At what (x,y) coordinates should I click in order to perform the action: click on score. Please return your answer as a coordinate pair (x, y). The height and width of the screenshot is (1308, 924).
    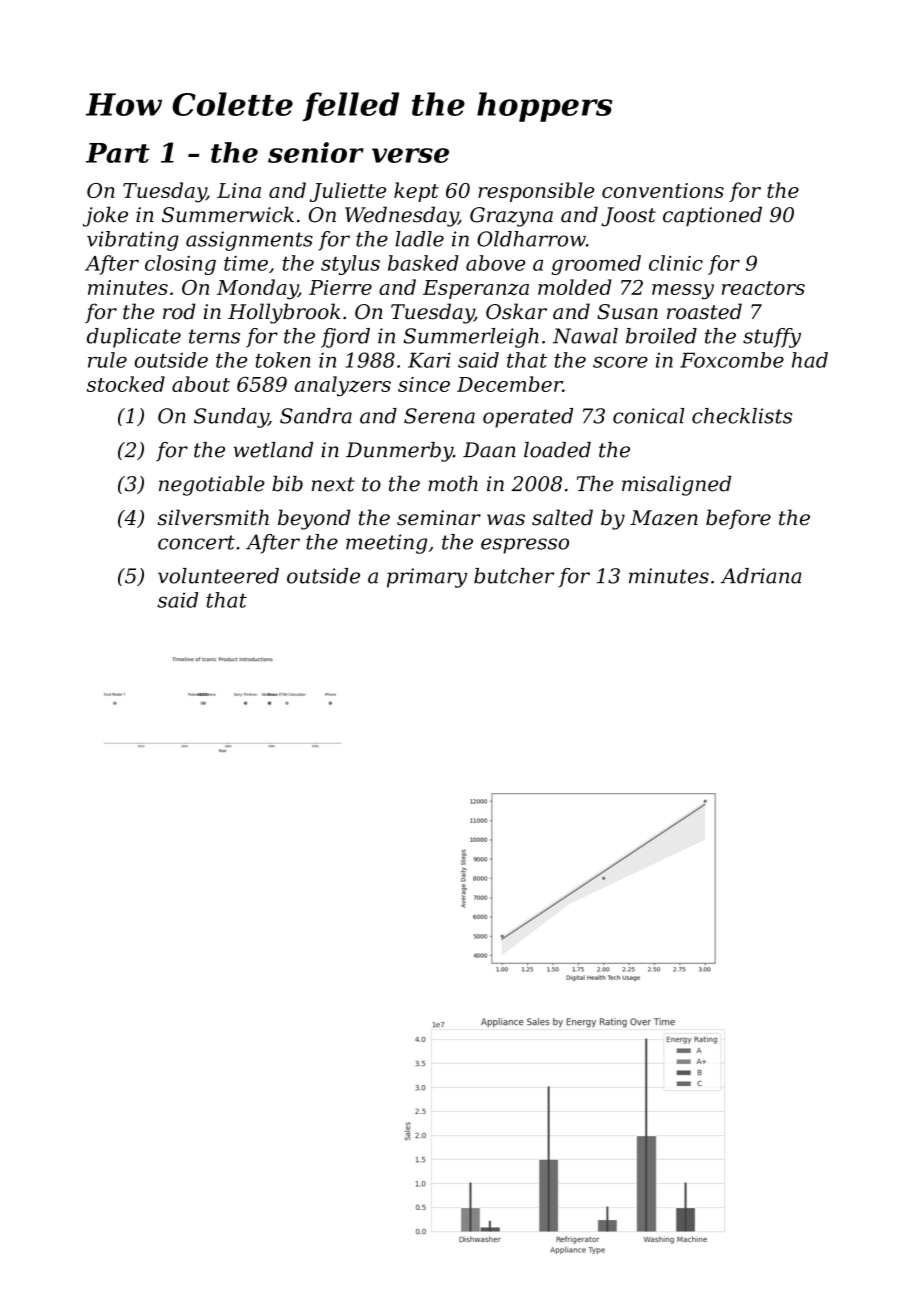
    Looking at the image, I should click on (620, 362).
